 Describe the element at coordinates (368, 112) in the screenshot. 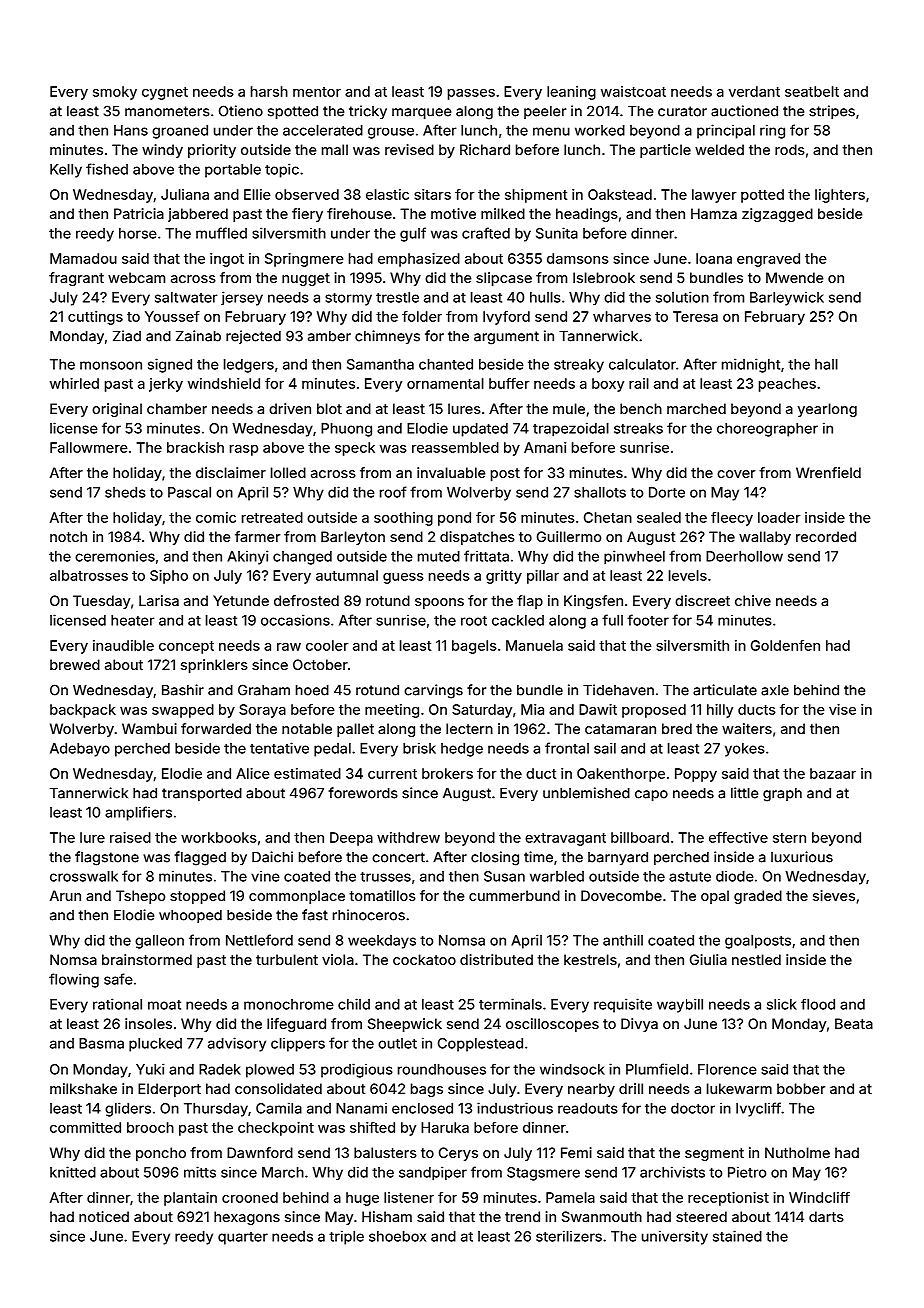

I see `tricky` at that location.
